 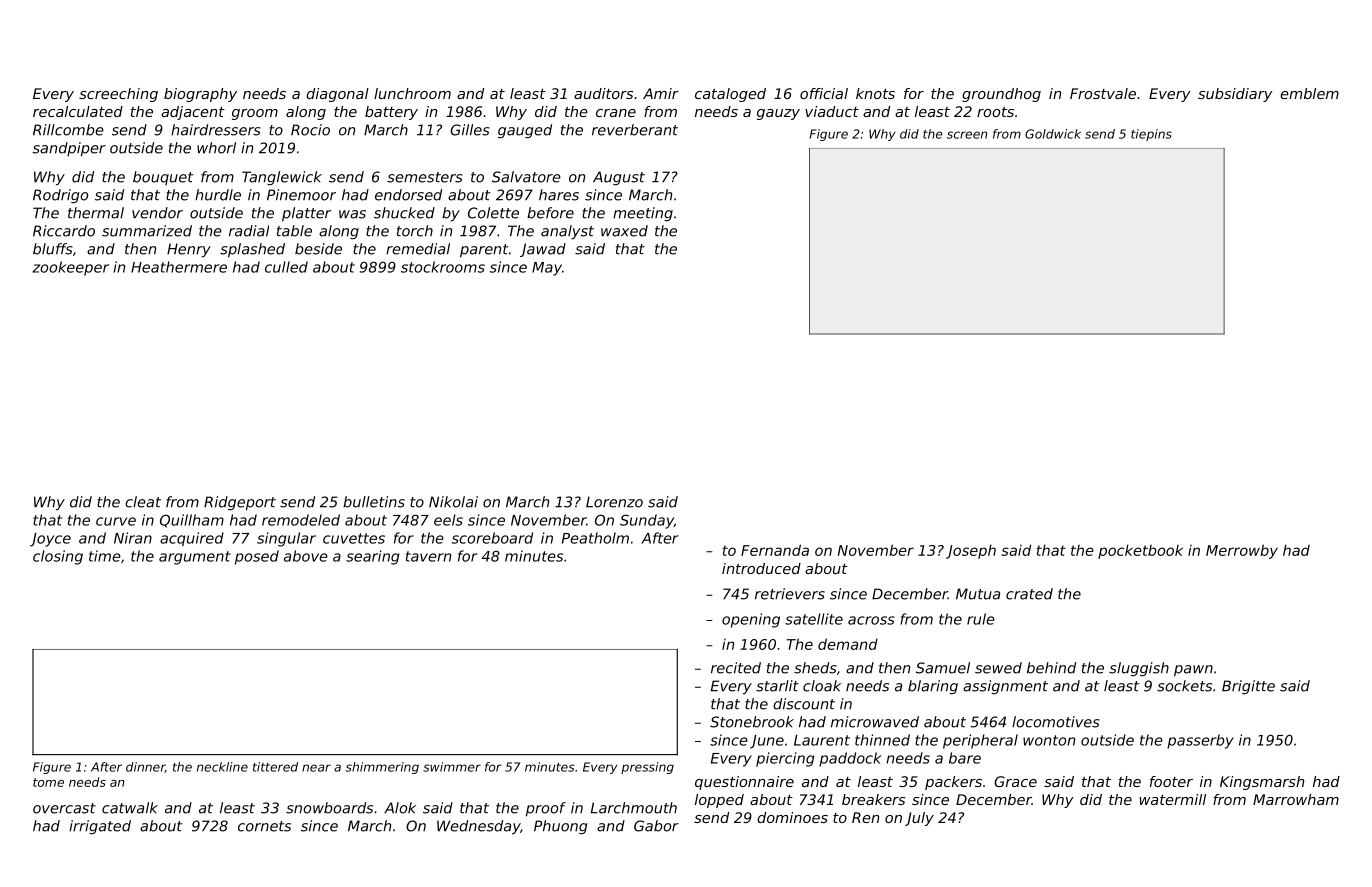 What do you see at coordinates (550, 213) in the image?
I see `before` at bounding box center [550, 213].
